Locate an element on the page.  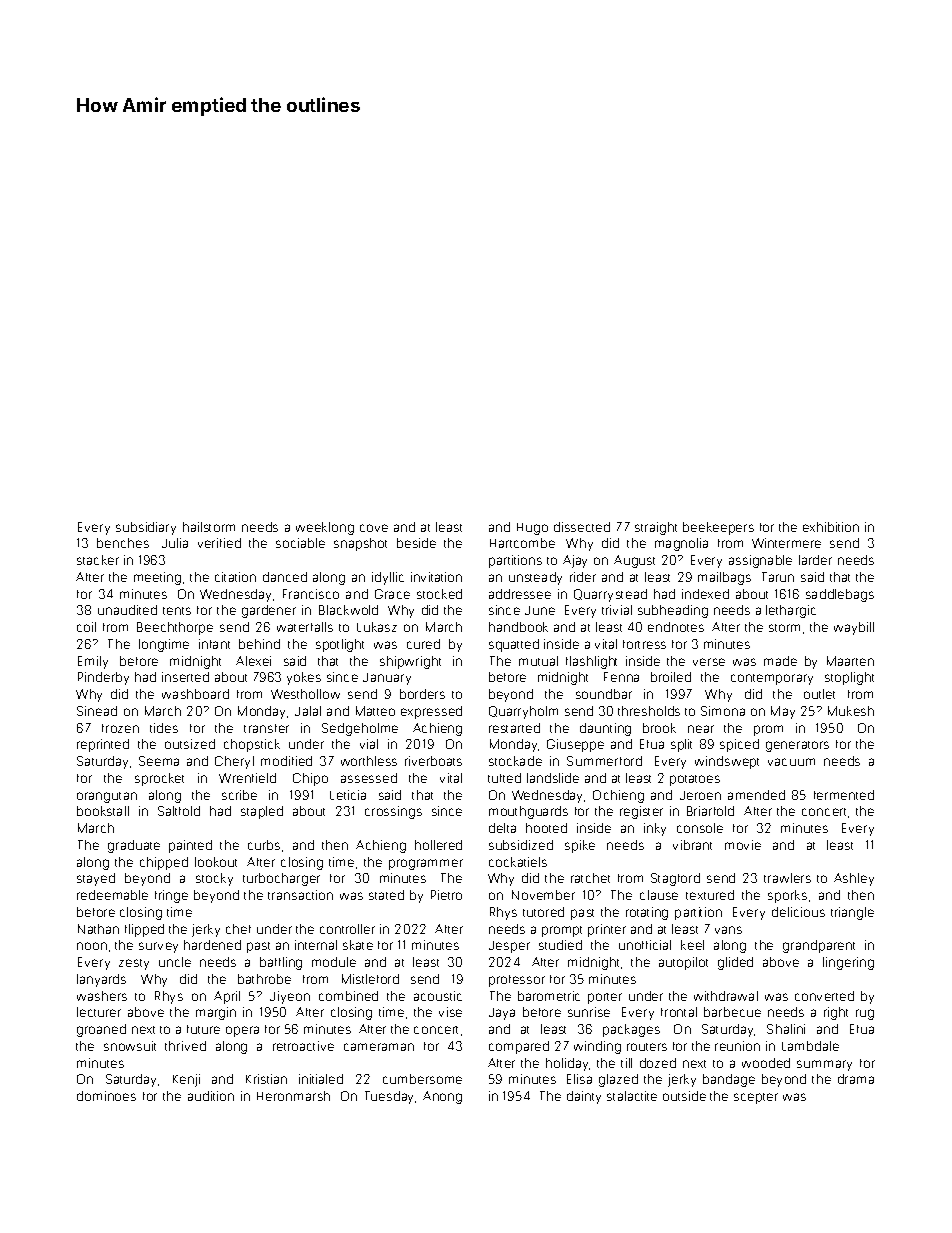
snowsuit is located at coordinates (130, 1046).
